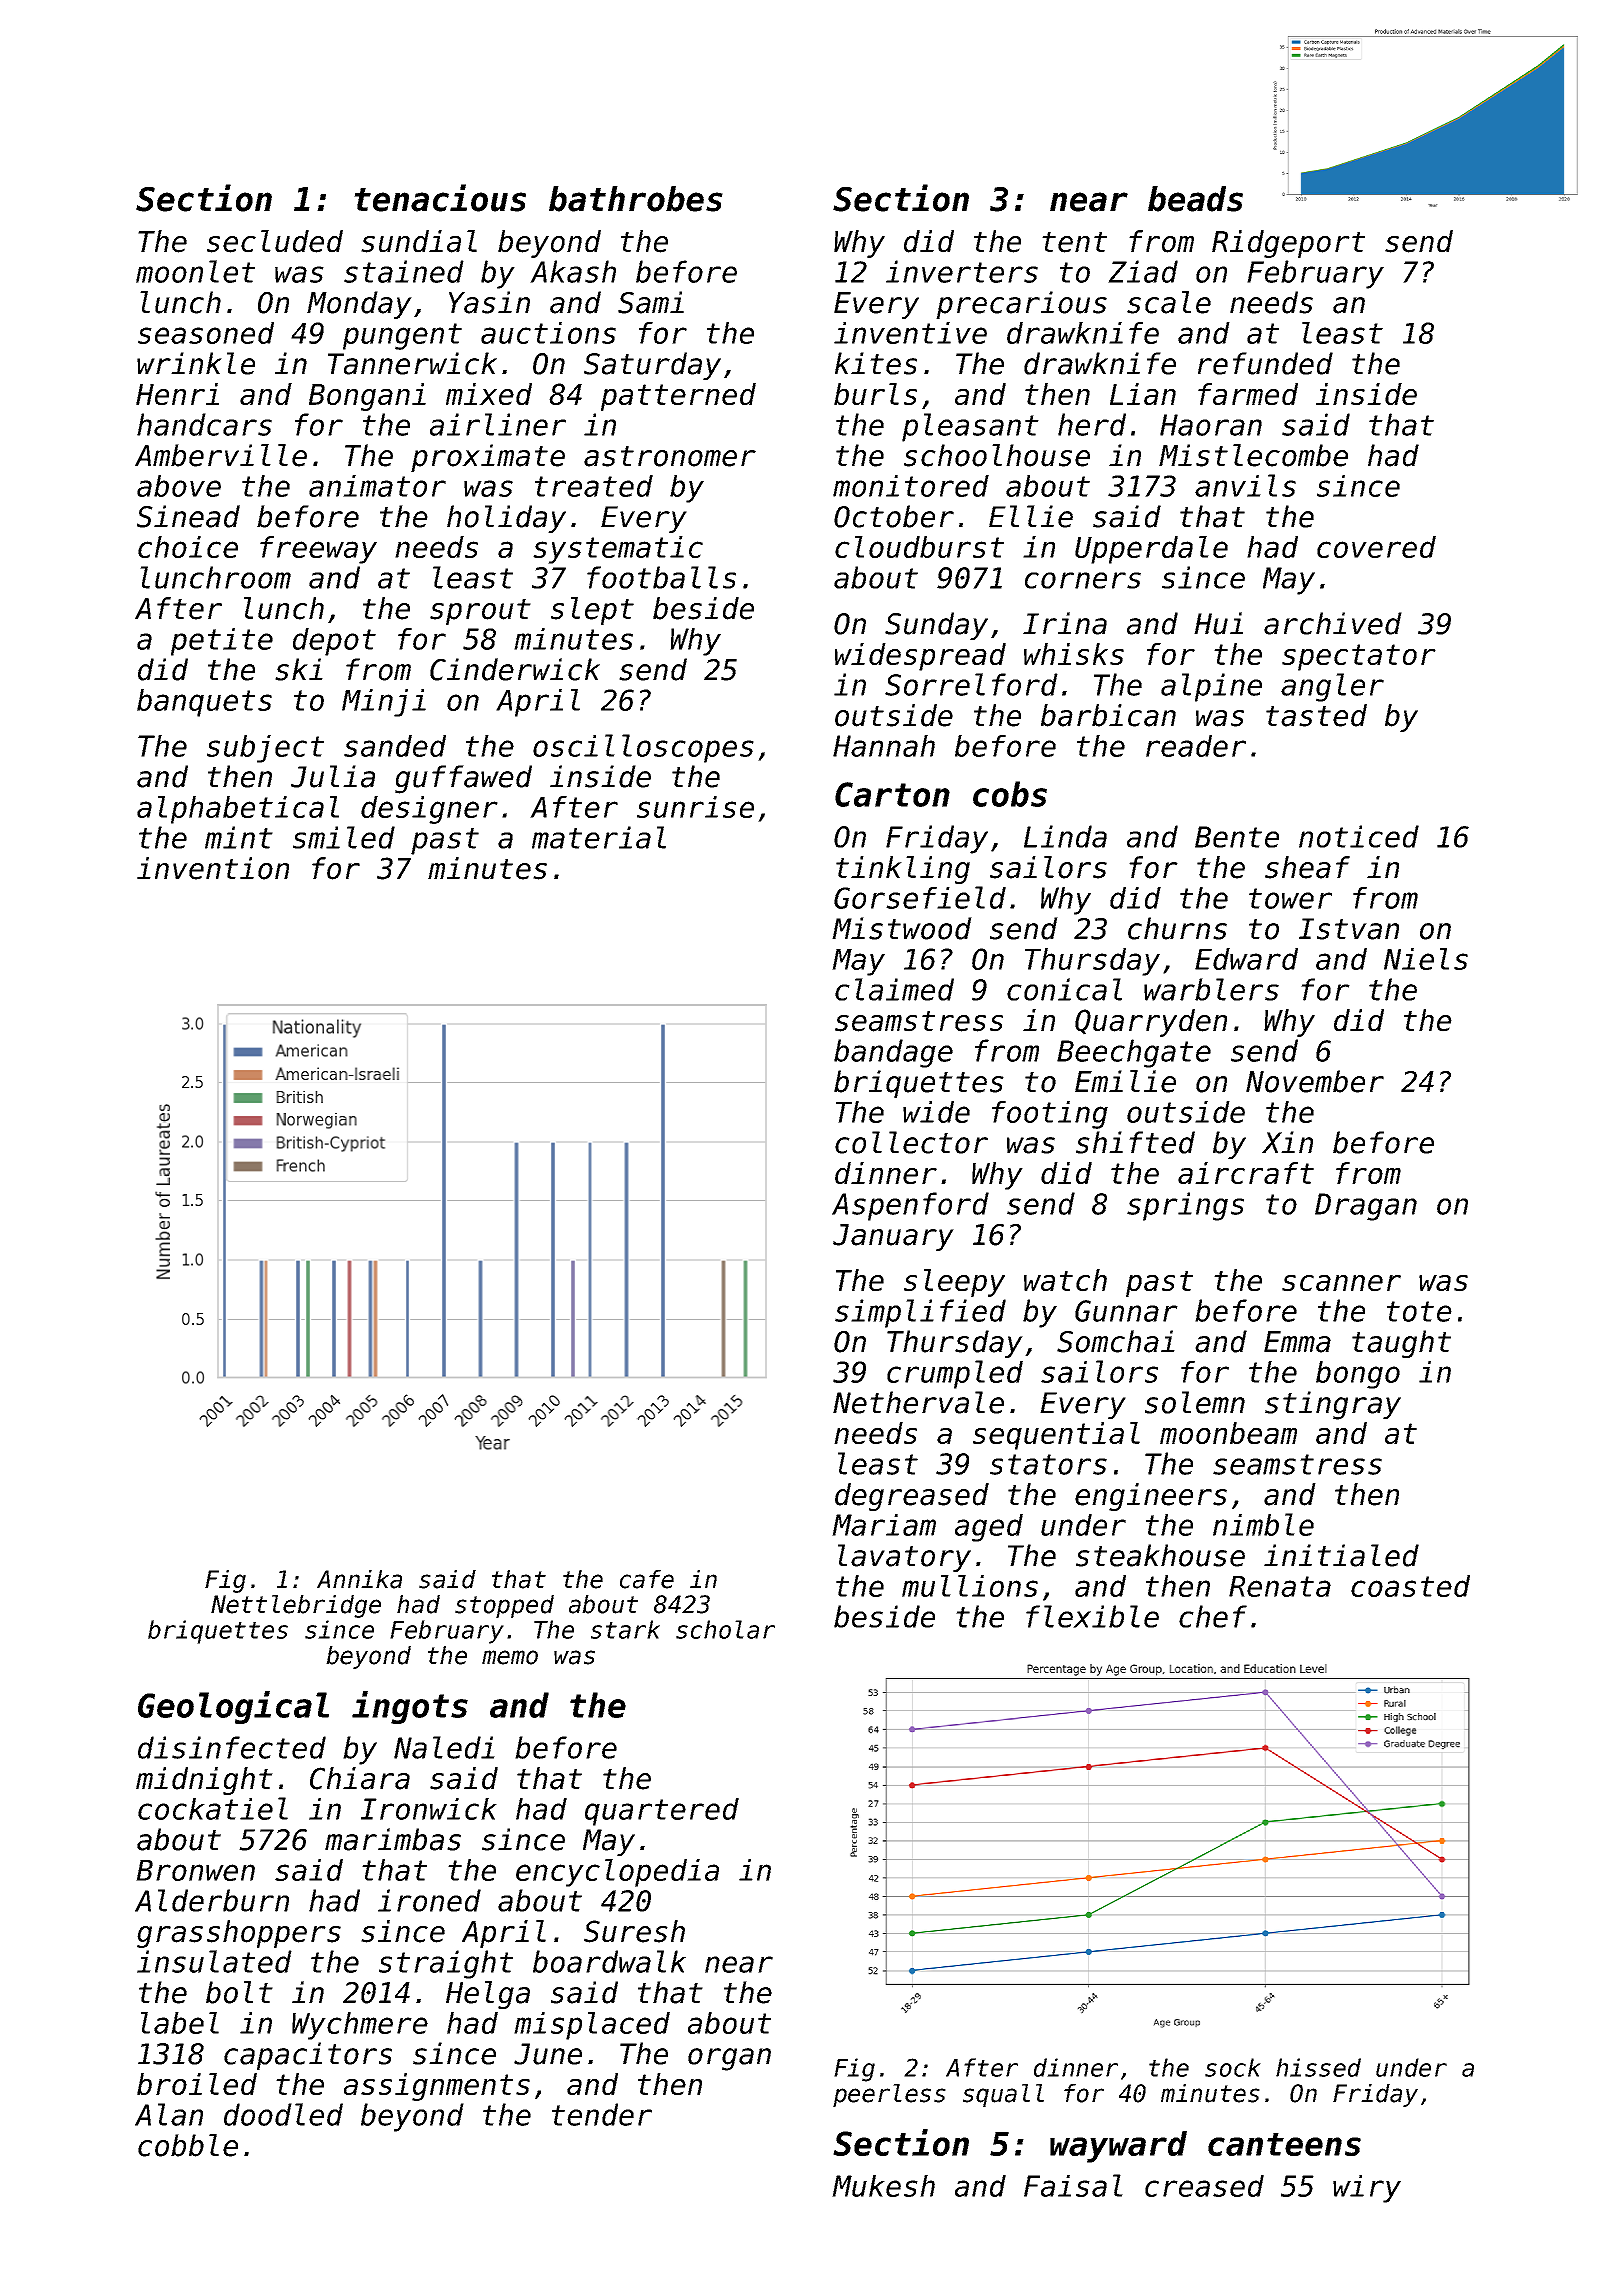  What do you see at coordinates (188, 2145) in the screenshot?
I see `cobble` at bounding box center [188, 2145].
